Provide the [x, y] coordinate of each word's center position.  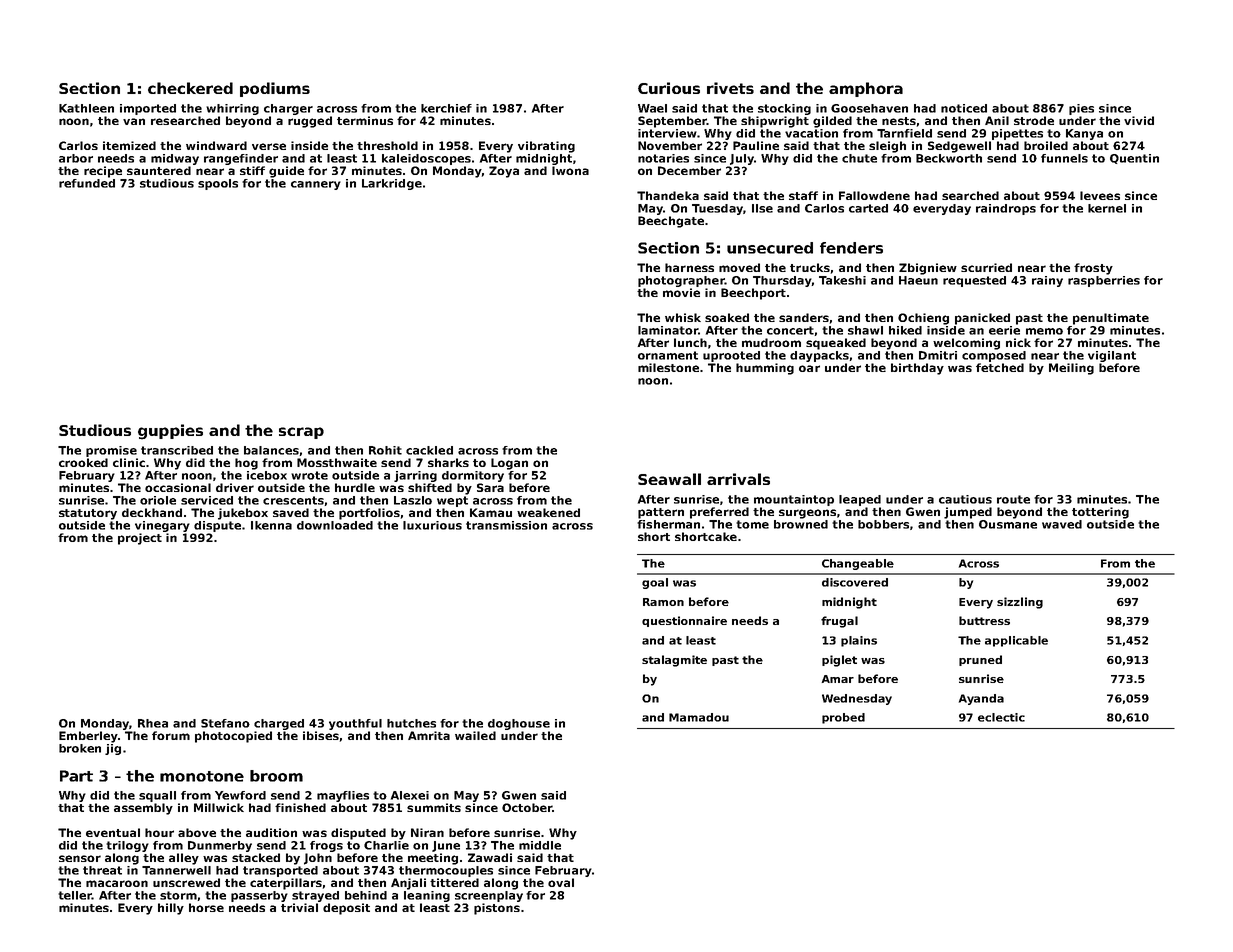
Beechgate [671, 222]
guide [286, 172]
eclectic [1001, 717]
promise [111, 451]
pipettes [1017, 134]
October [527, 807]
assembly [143, 809]
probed [843, 718]
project [140, 539]
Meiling [1071, 369]
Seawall [669, 479]
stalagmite [674, 661]
